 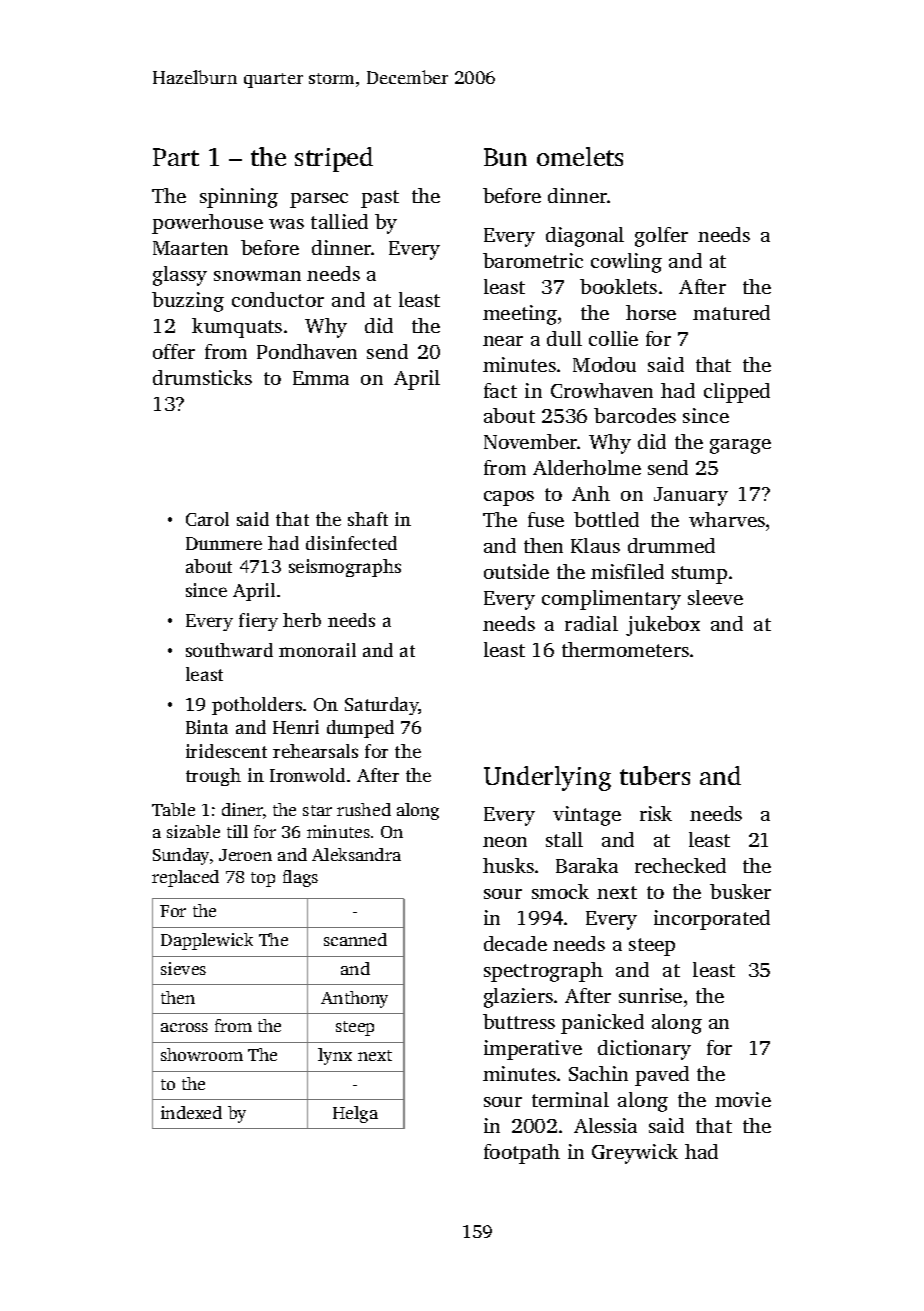 I want to click on Dapplewick, so click(x=207, y=941).
